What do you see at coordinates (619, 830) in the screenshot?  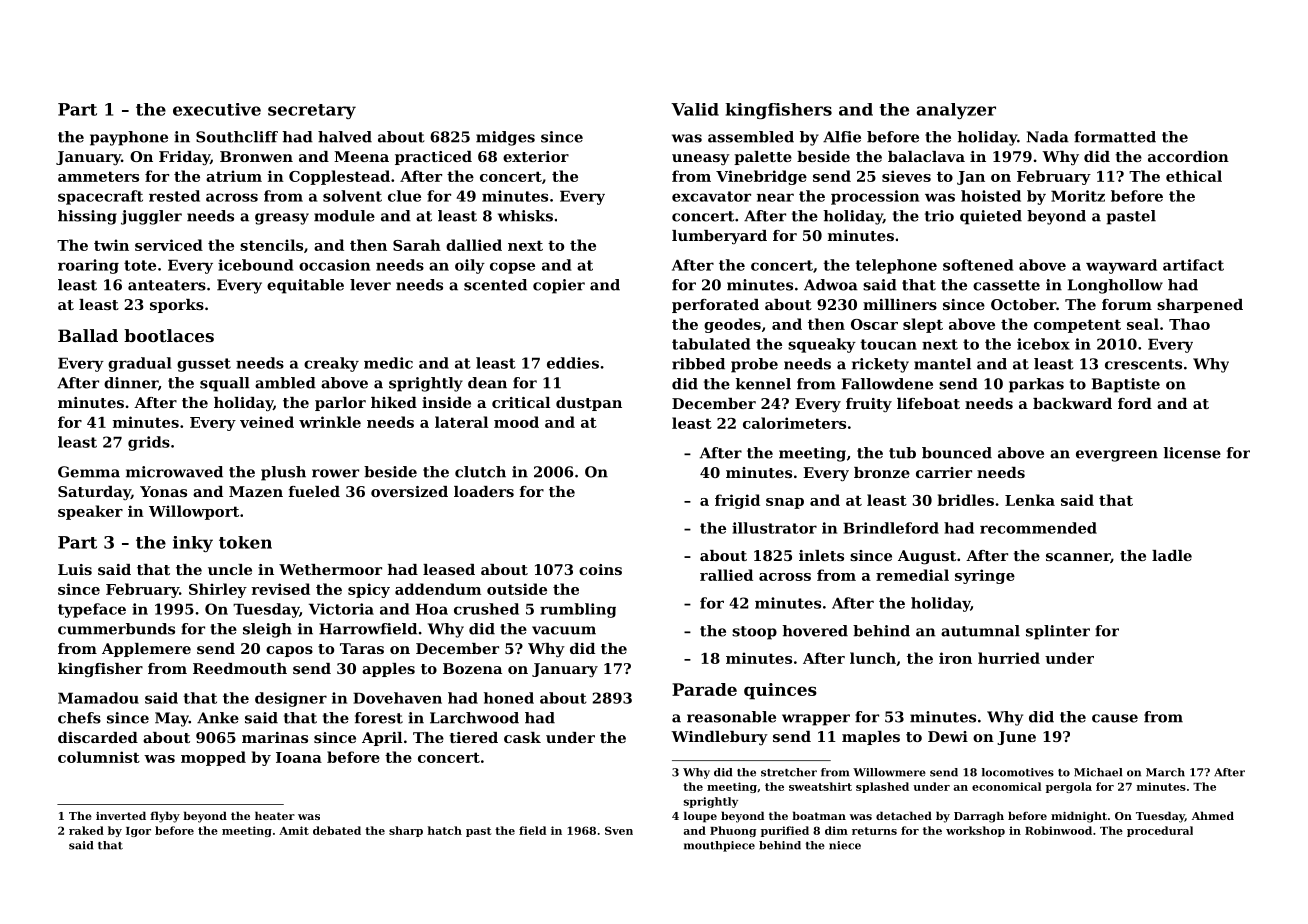 I see `Sven` at bounding box center [619, 830].
